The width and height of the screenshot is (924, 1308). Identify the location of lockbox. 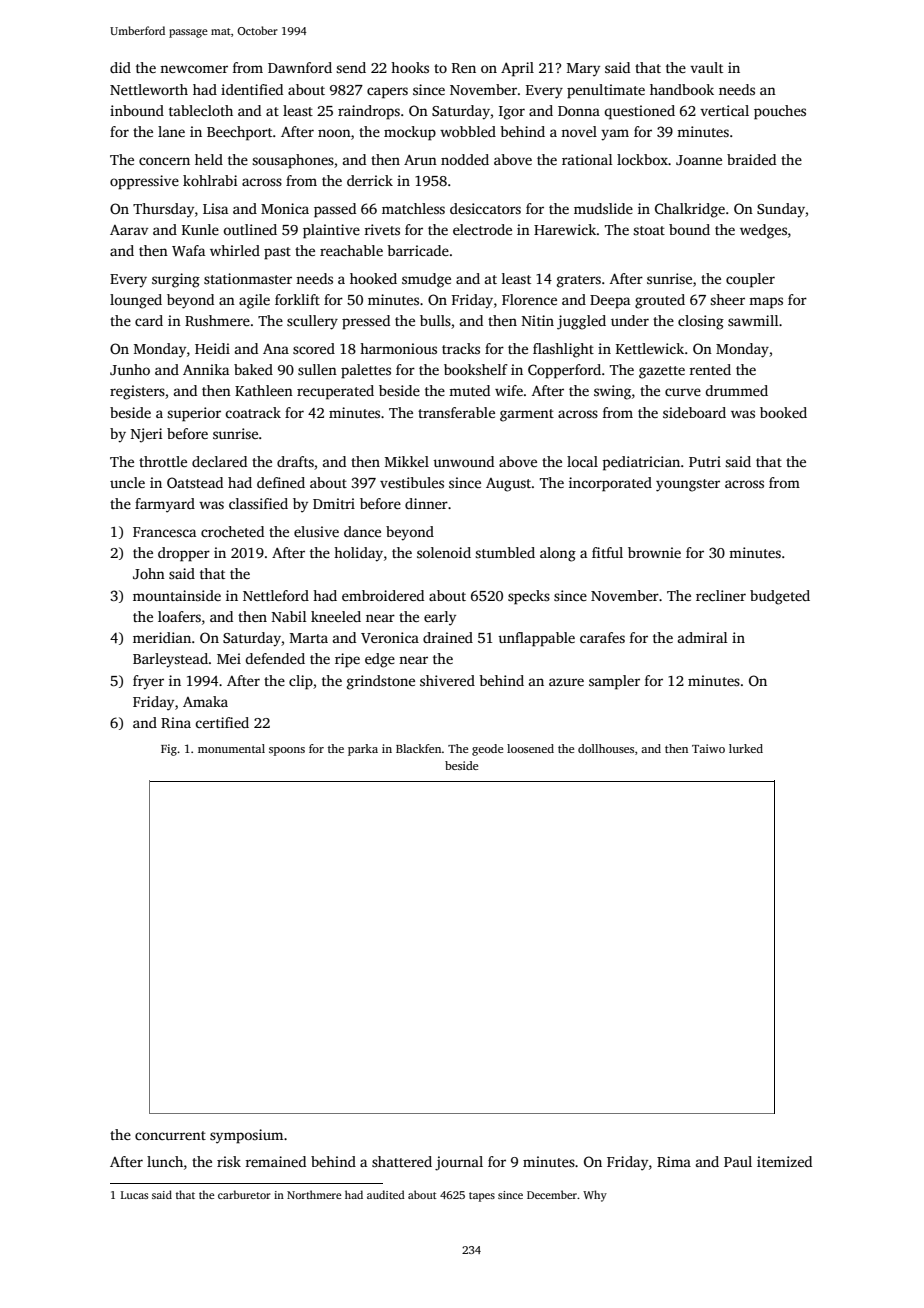
(642, 159).
